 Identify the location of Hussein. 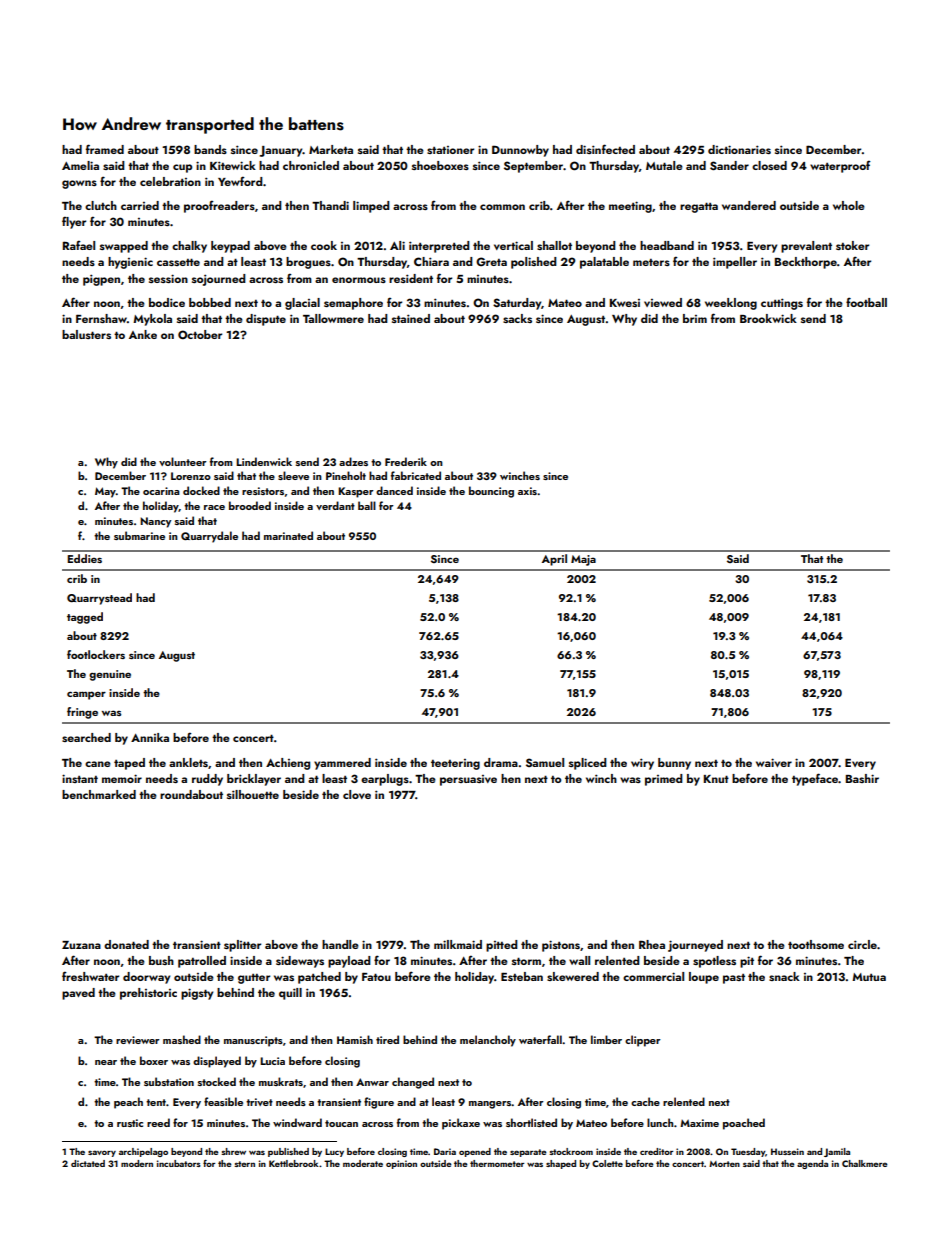
(787, 1151).
